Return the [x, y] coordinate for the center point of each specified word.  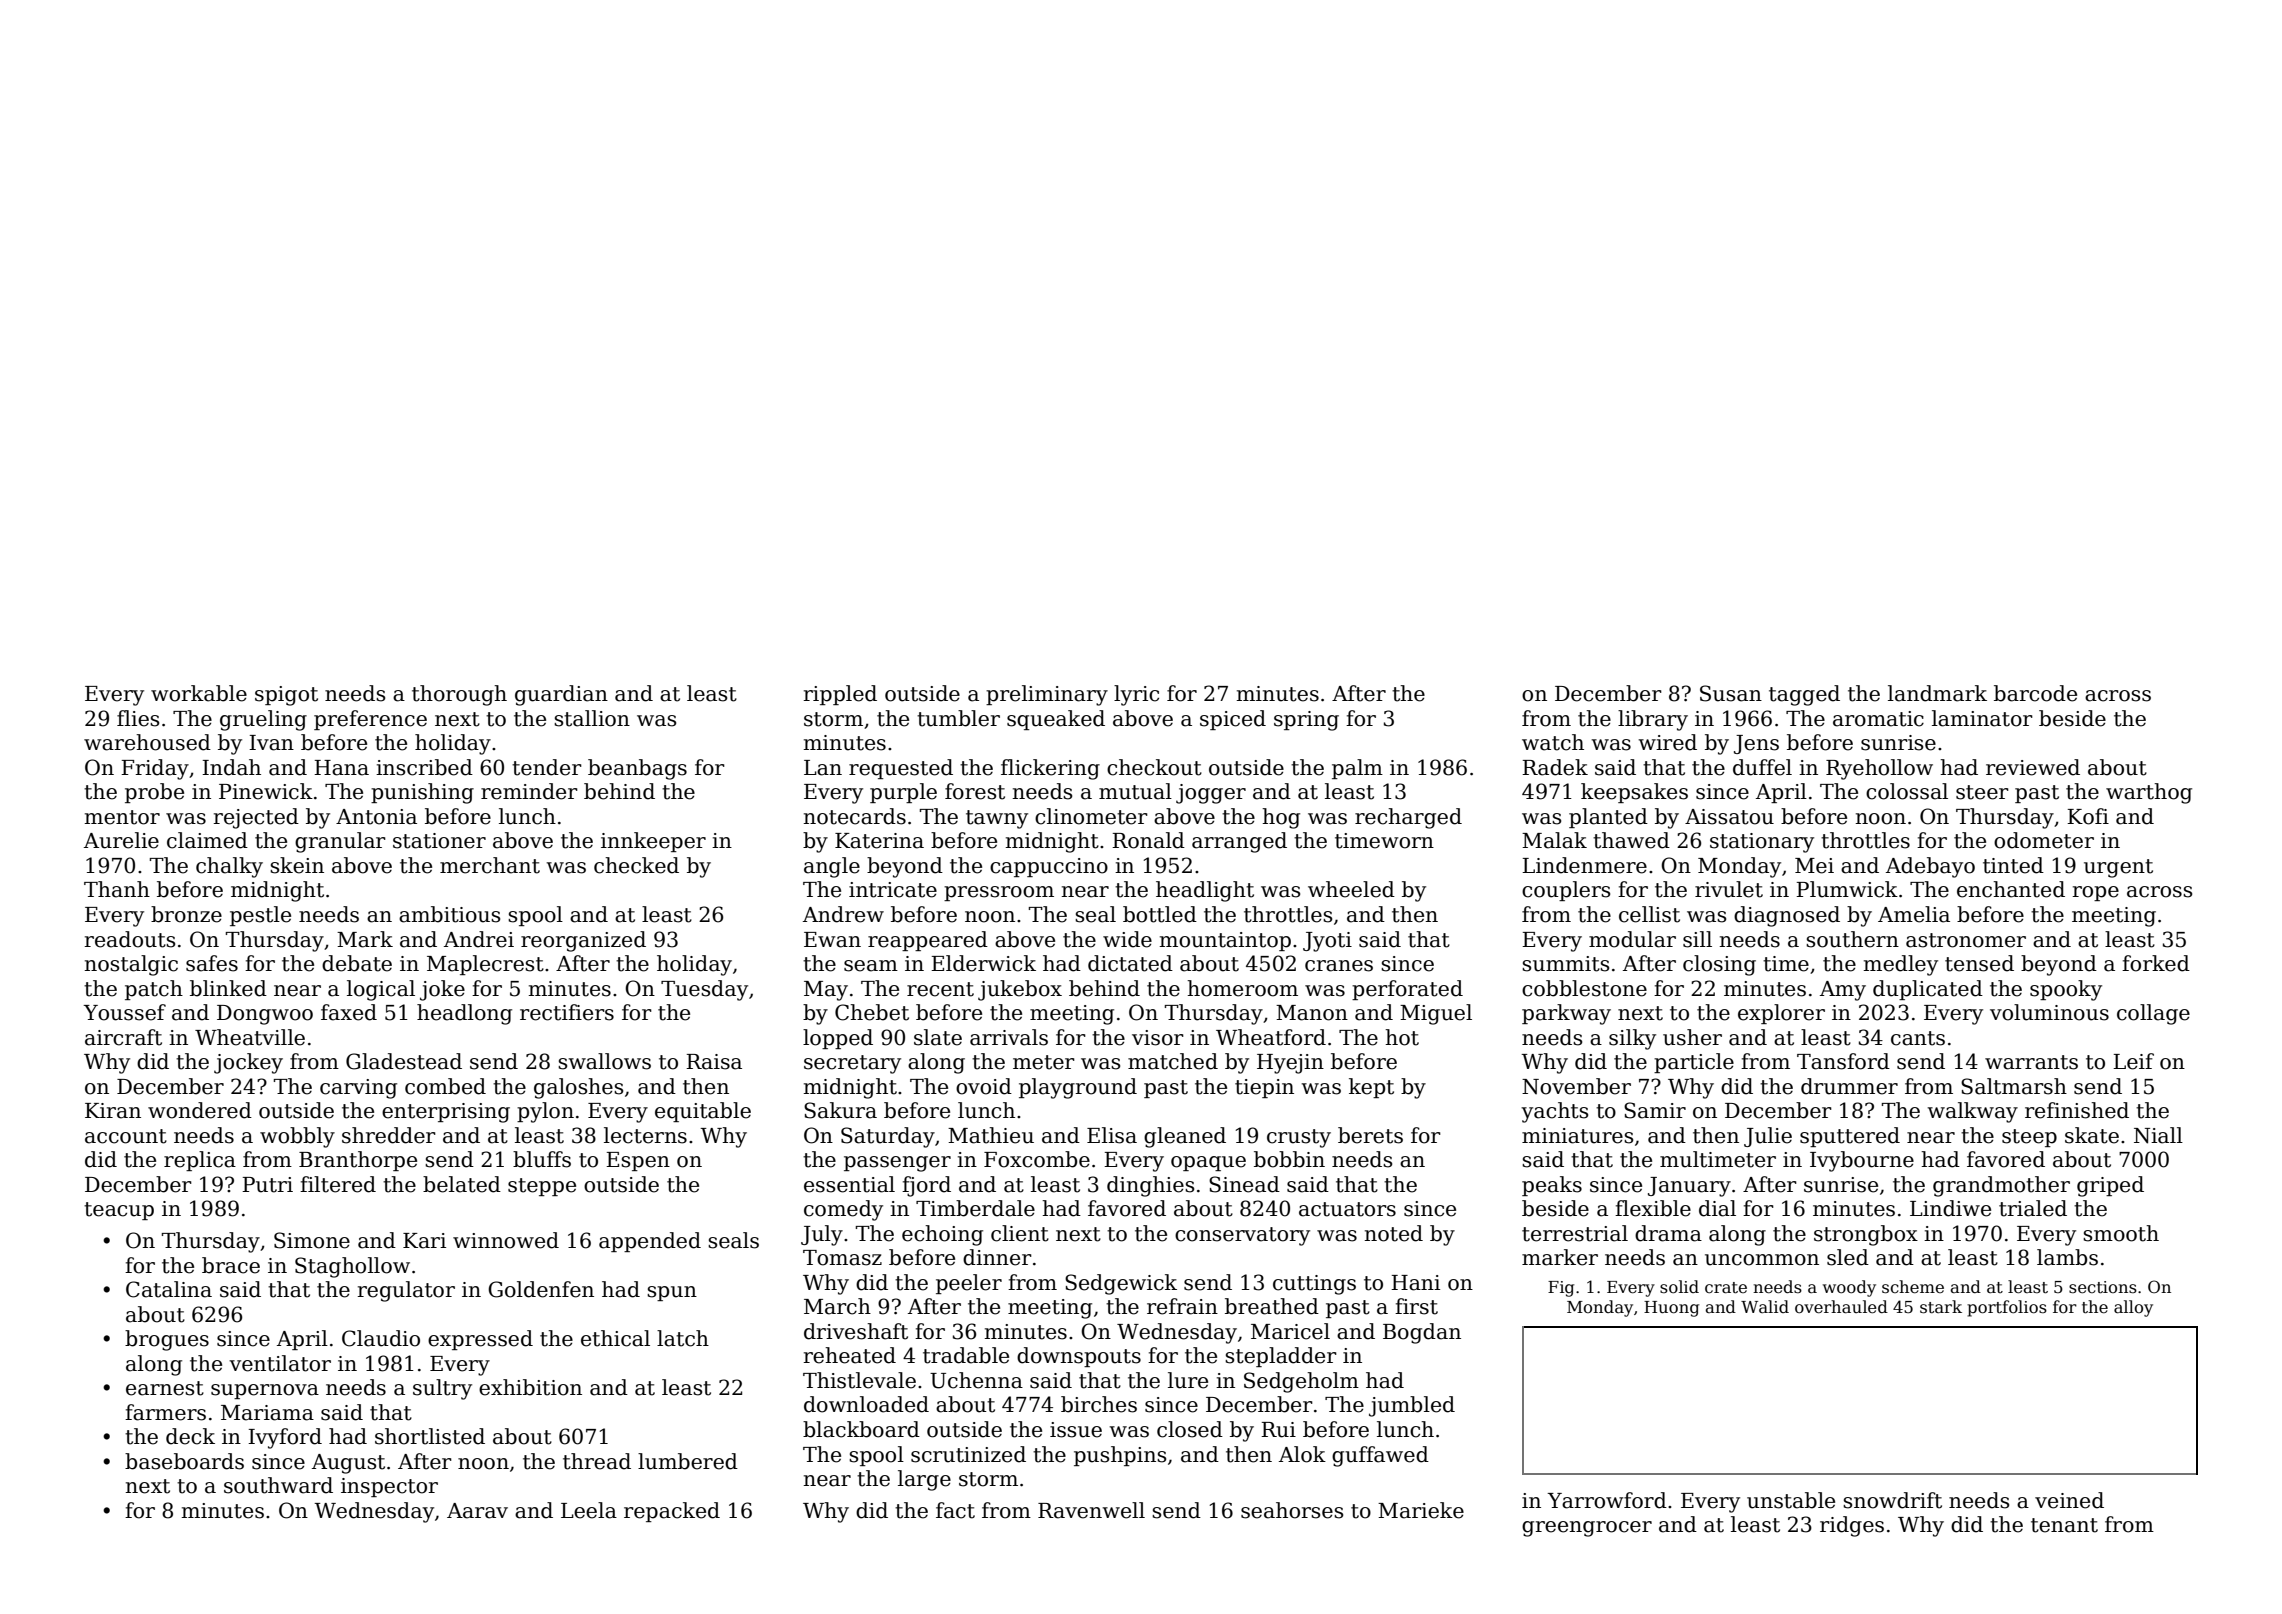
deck [190, 1436]
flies [138, 718]
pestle [260, 916]
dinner [997, 1257]
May [826, 991]
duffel [1762, 767]
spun [672, 1293]
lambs [2067, 1257]
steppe [542, 1187]
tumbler [958, 718]
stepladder [1281, 1357]
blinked [228, 988]
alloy [2133, 1308]
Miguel [1436, 1014]
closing [1719, 965]
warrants [2031, 1062]
